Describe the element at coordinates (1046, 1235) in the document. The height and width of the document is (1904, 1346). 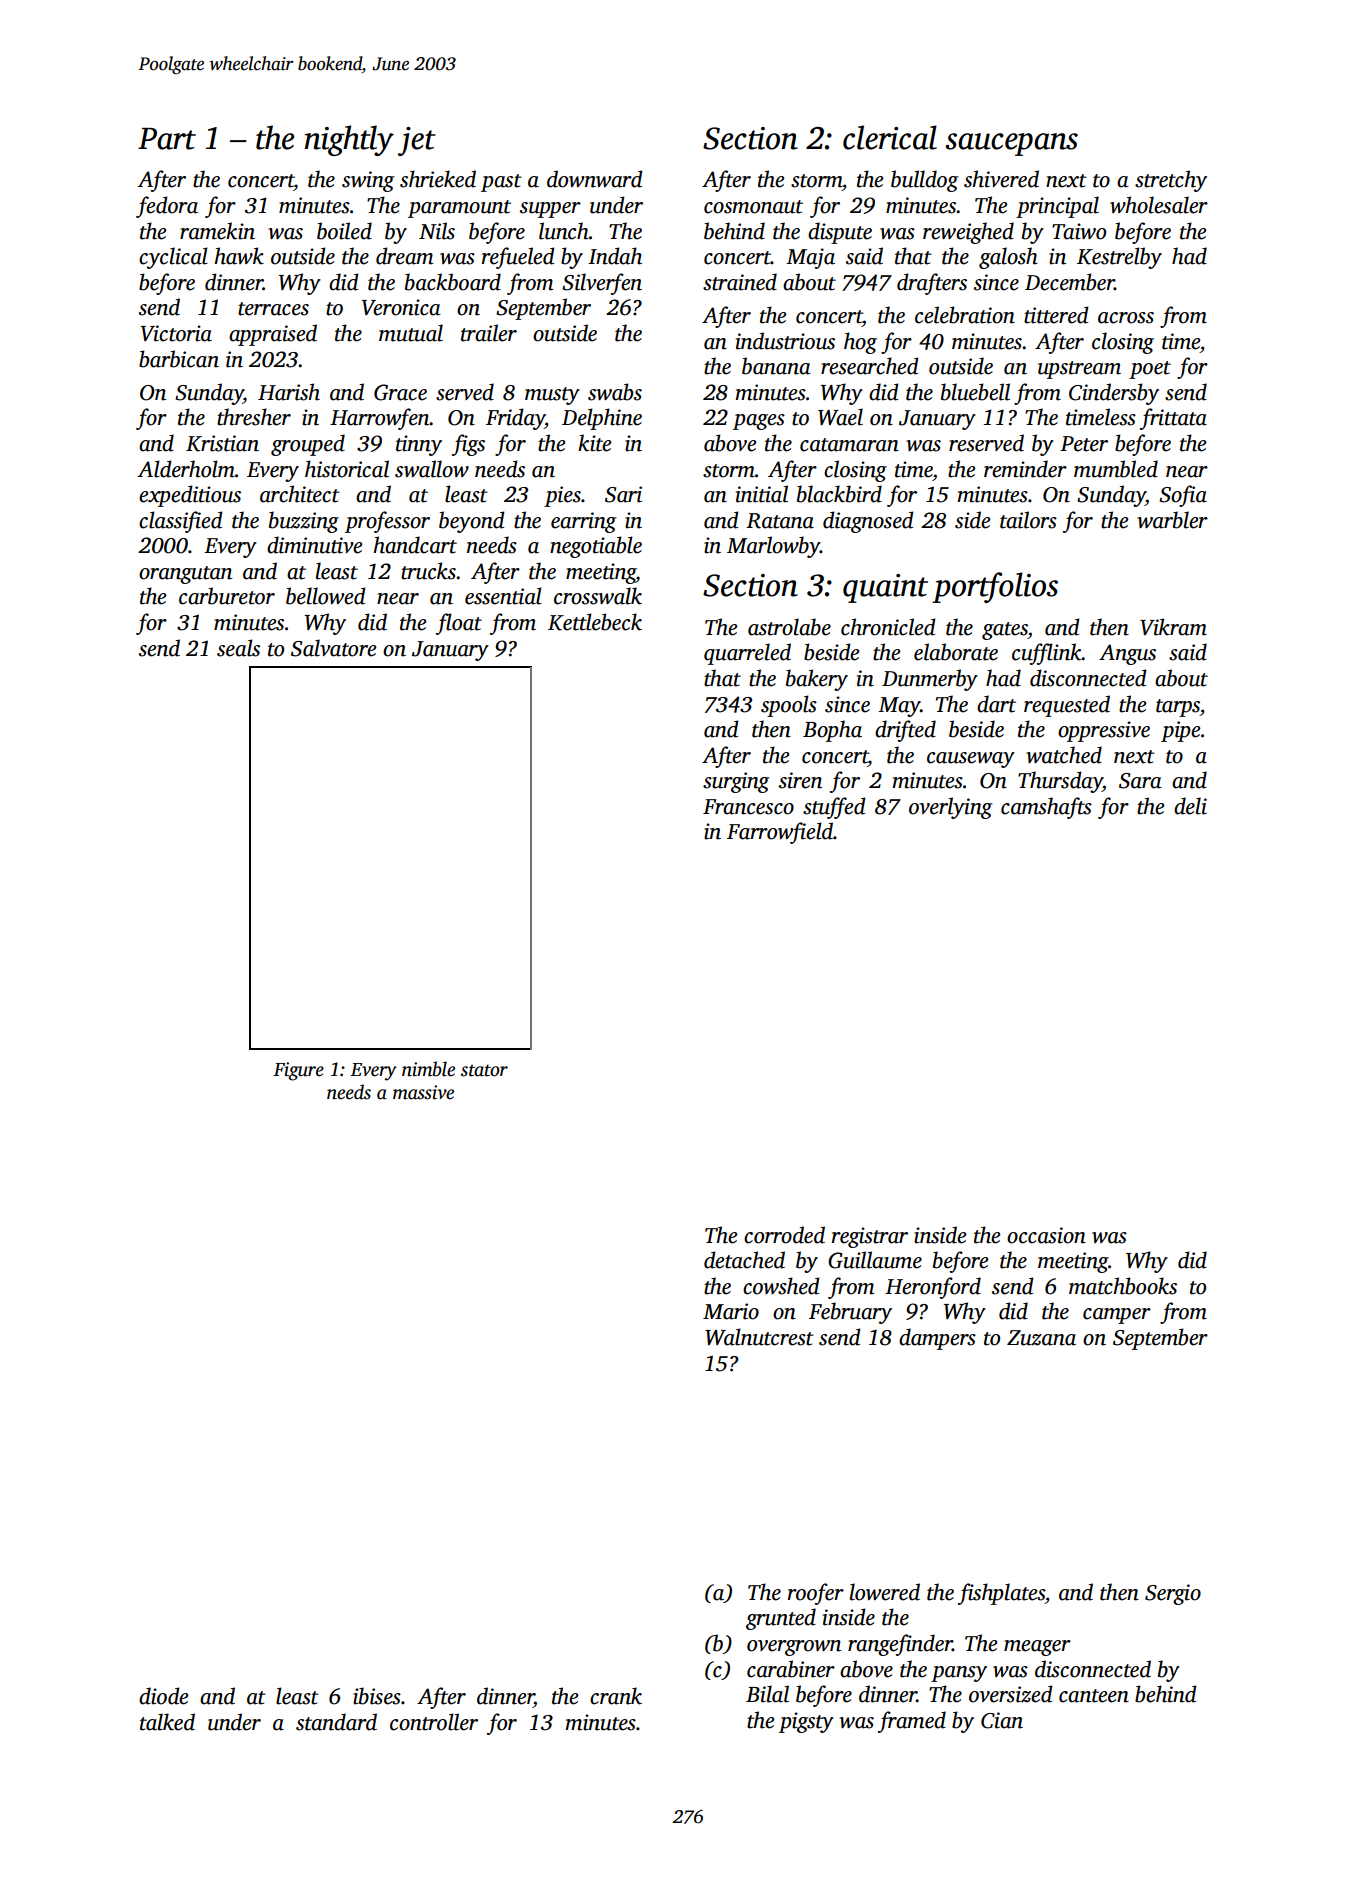
I see `occasion` at that location.
